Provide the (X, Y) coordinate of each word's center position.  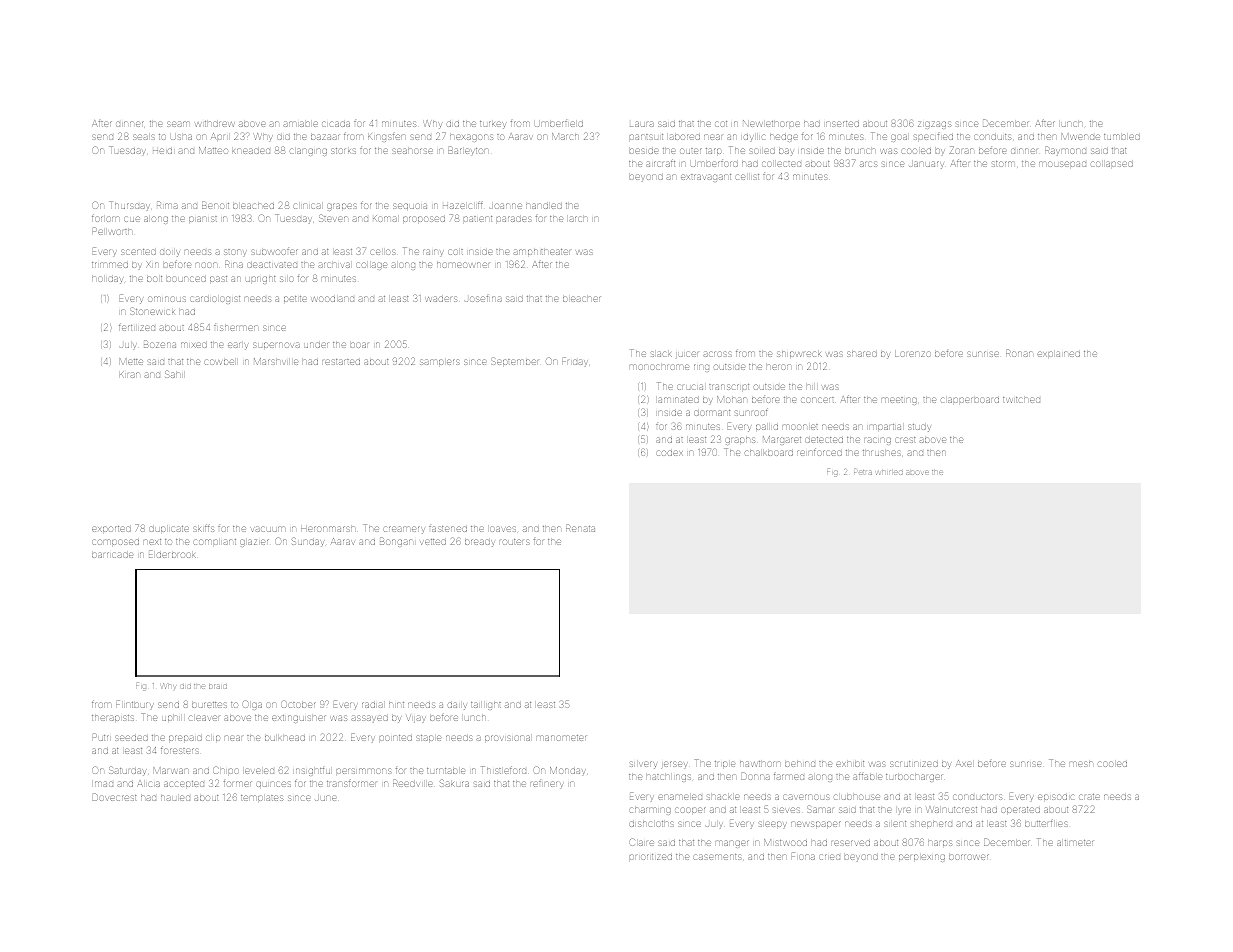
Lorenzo (913, 354)
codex (670, 453)
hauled (175, 798)
